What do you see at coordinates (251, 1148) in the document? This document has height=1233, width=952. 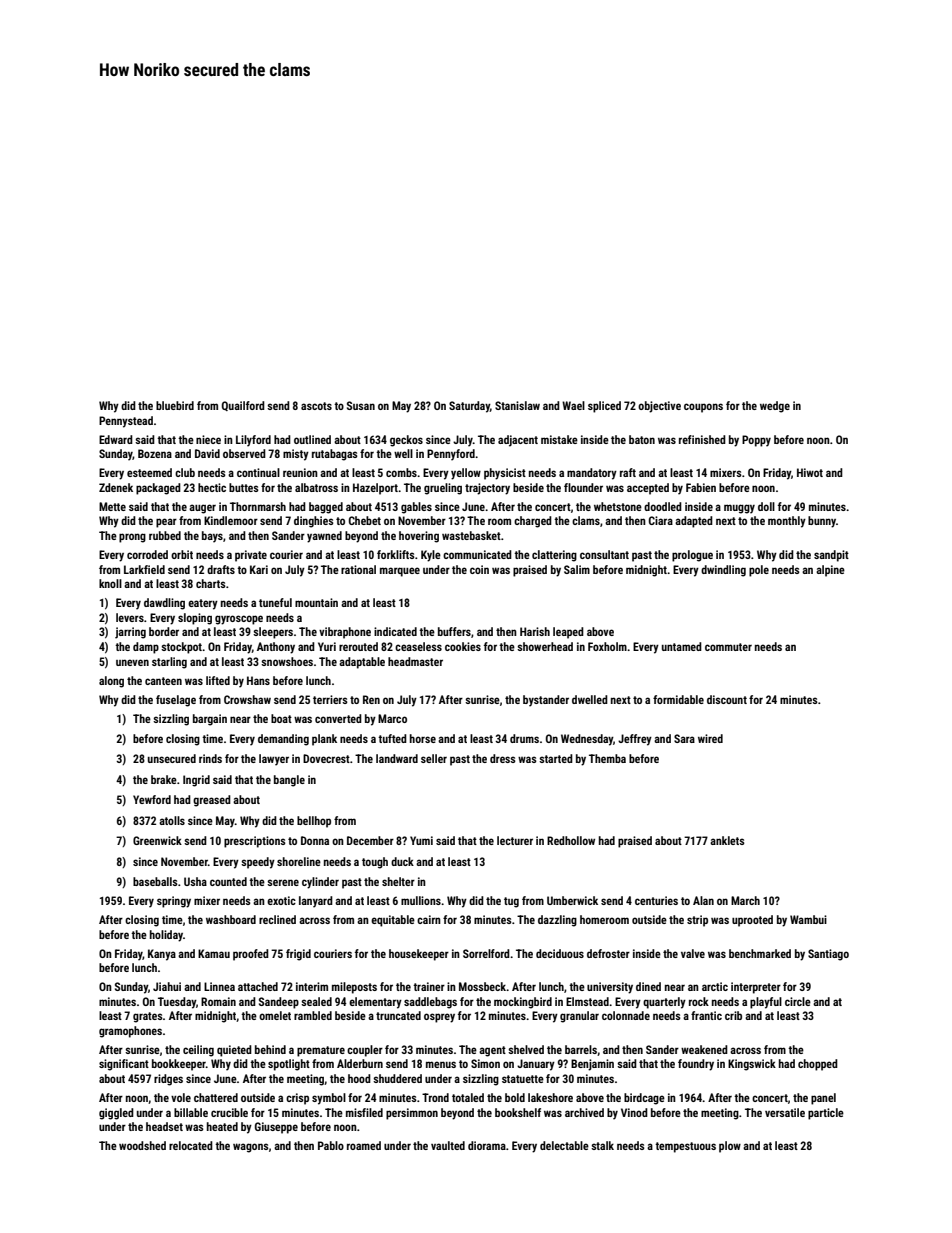 I see `wagons` at bounding box center [251, 1148].
